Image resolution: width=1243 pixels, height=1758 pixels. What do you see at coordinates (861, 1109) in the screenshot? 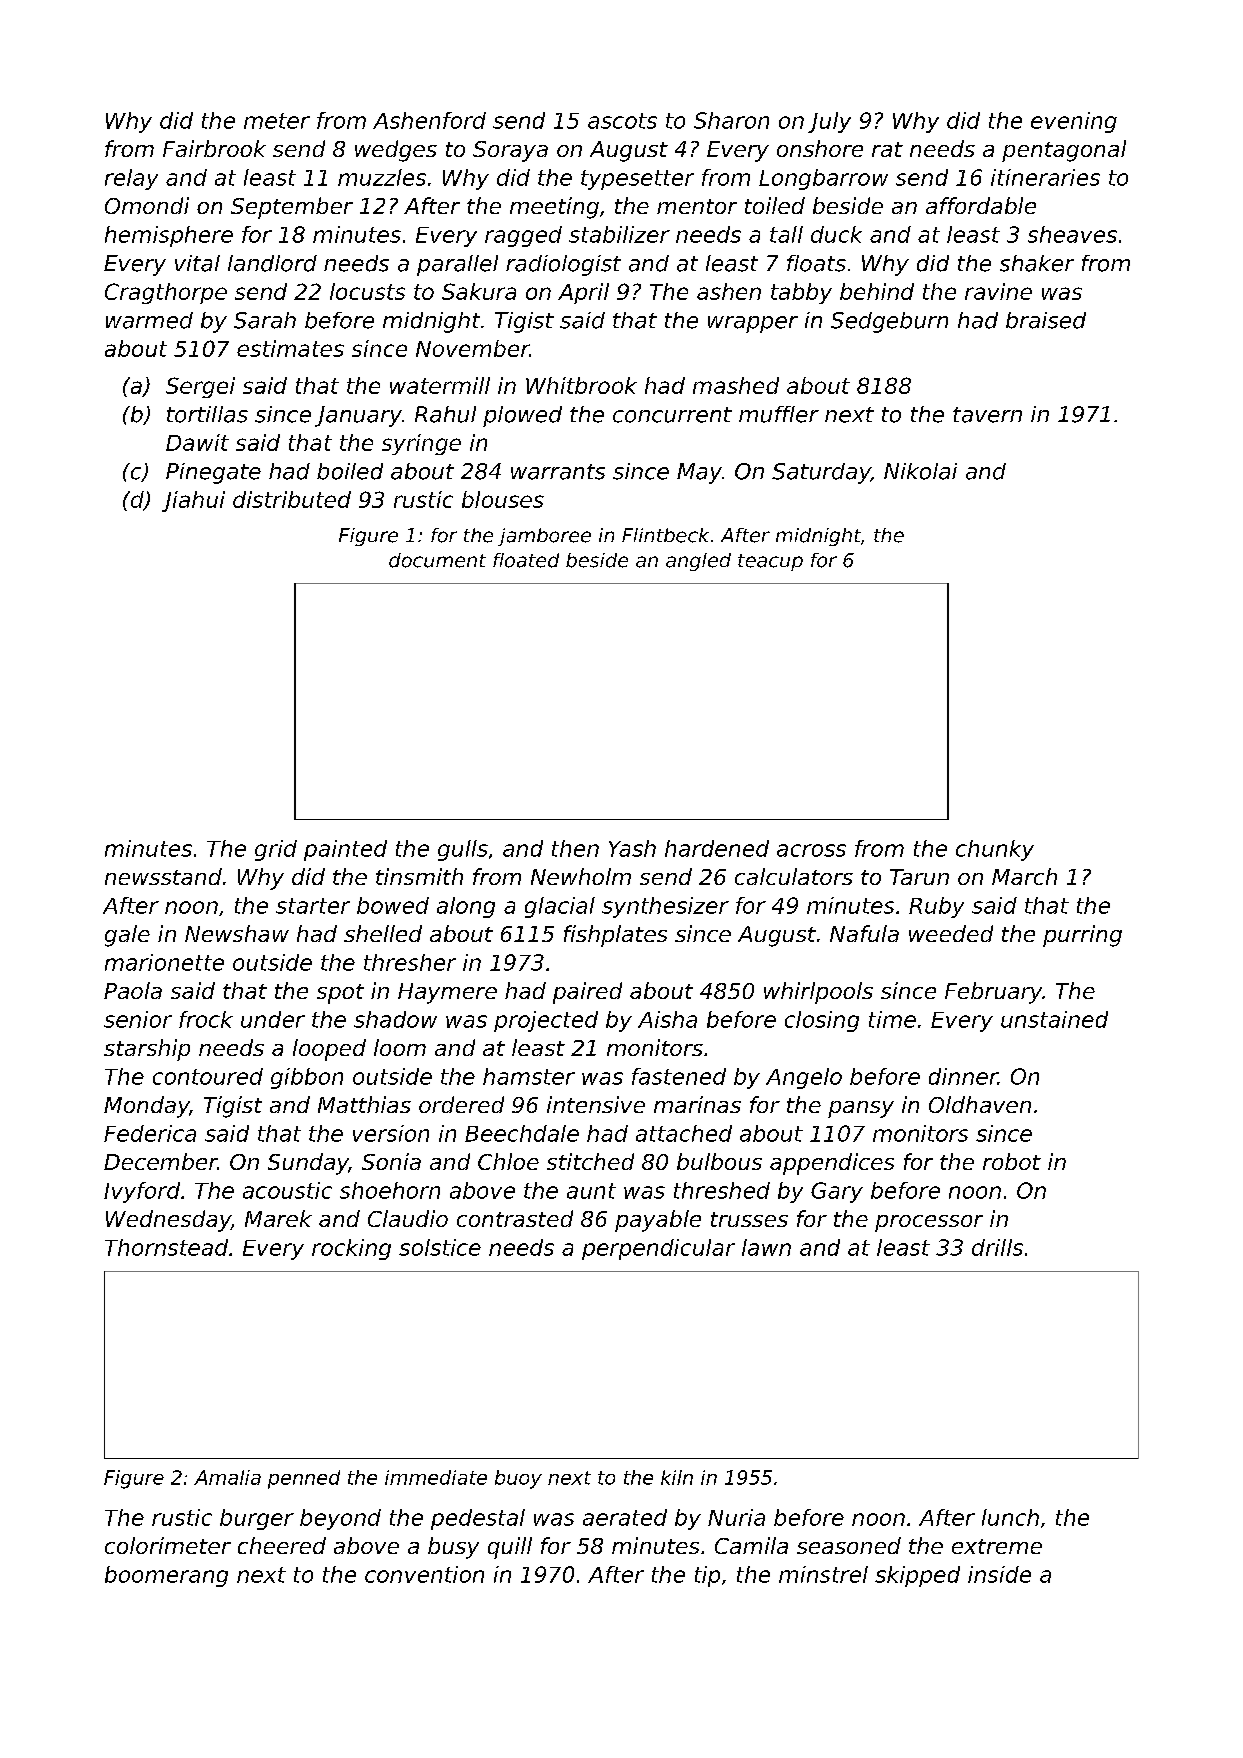
I see `pansy` at bounding box center [861, 1109].
